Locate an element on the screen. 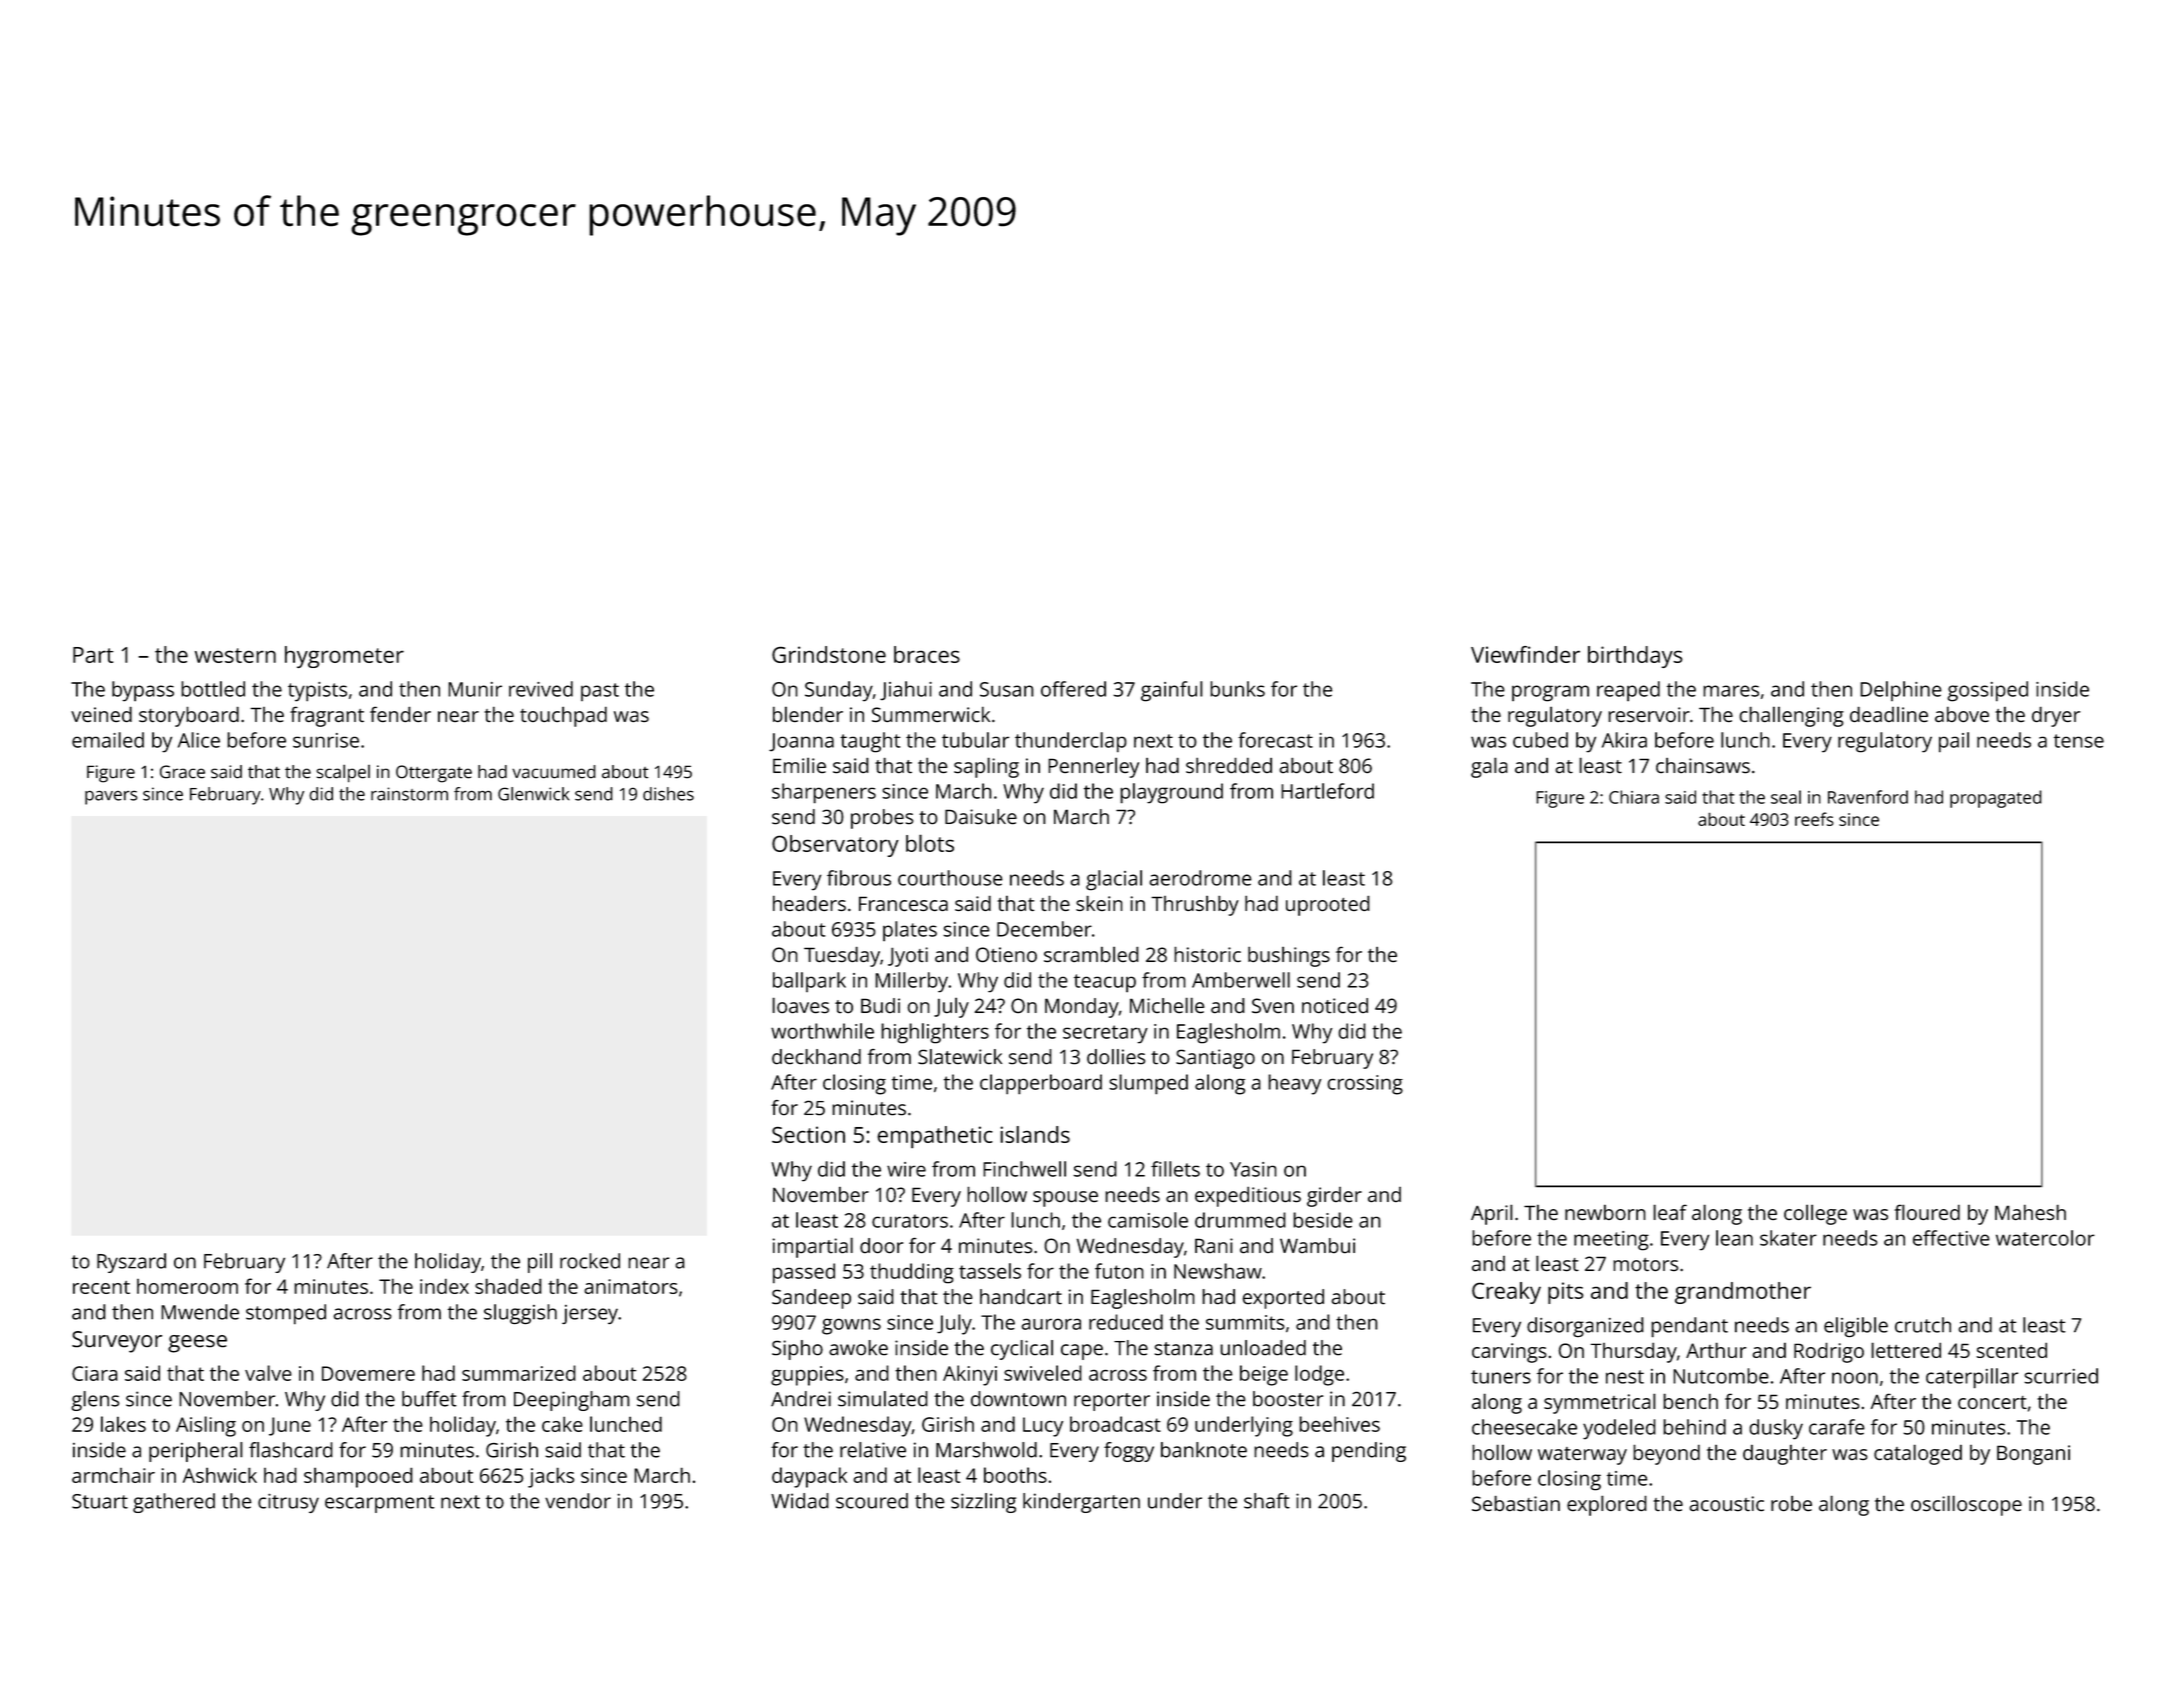 The image size is (2178, 1683). booths is located at coordinates (1015, 1475).
